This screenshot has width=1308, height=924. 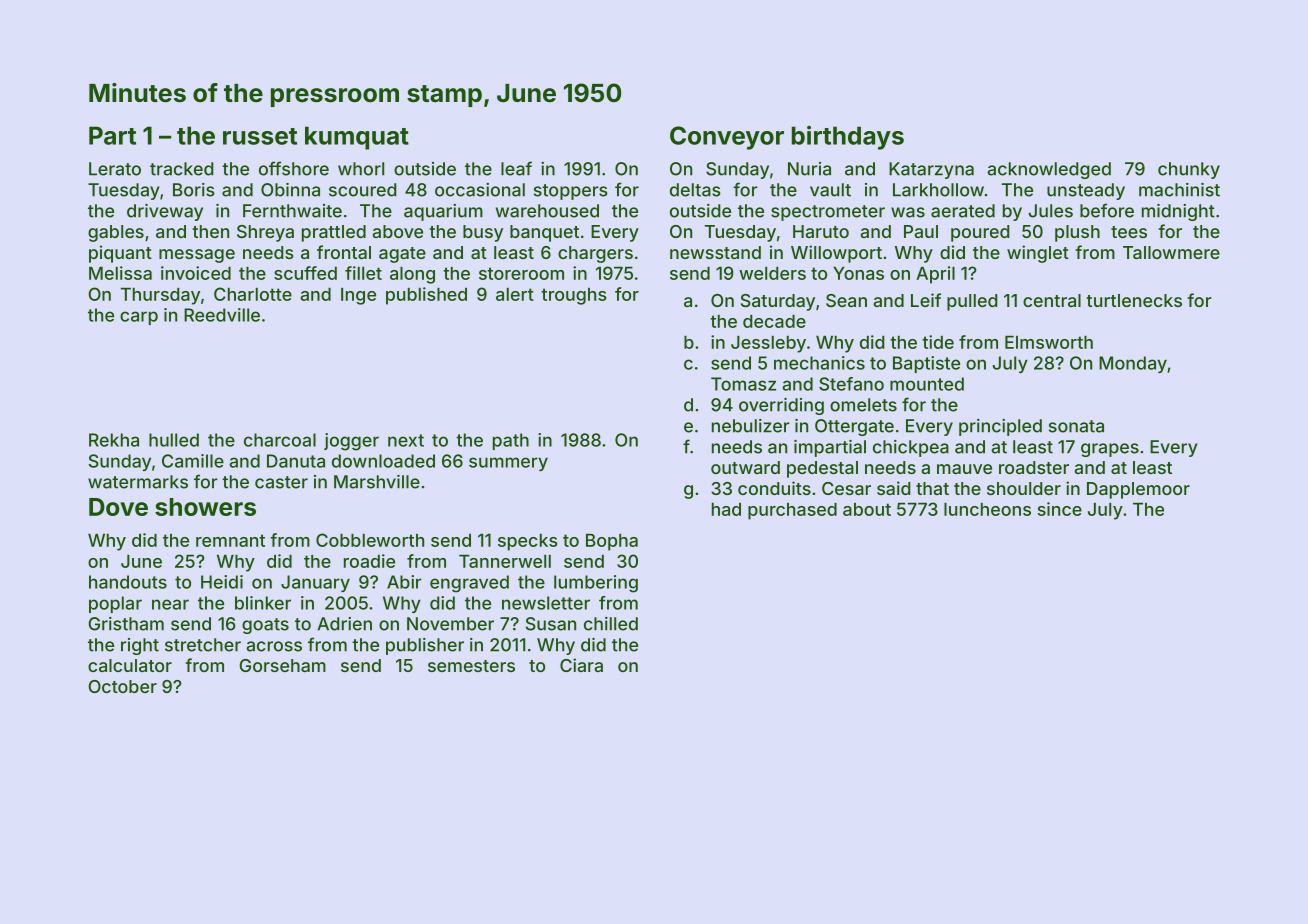 What do you see at coordinates (515, 294) in the screenshot?
I see `alert` at bounding box center [515, 294].
